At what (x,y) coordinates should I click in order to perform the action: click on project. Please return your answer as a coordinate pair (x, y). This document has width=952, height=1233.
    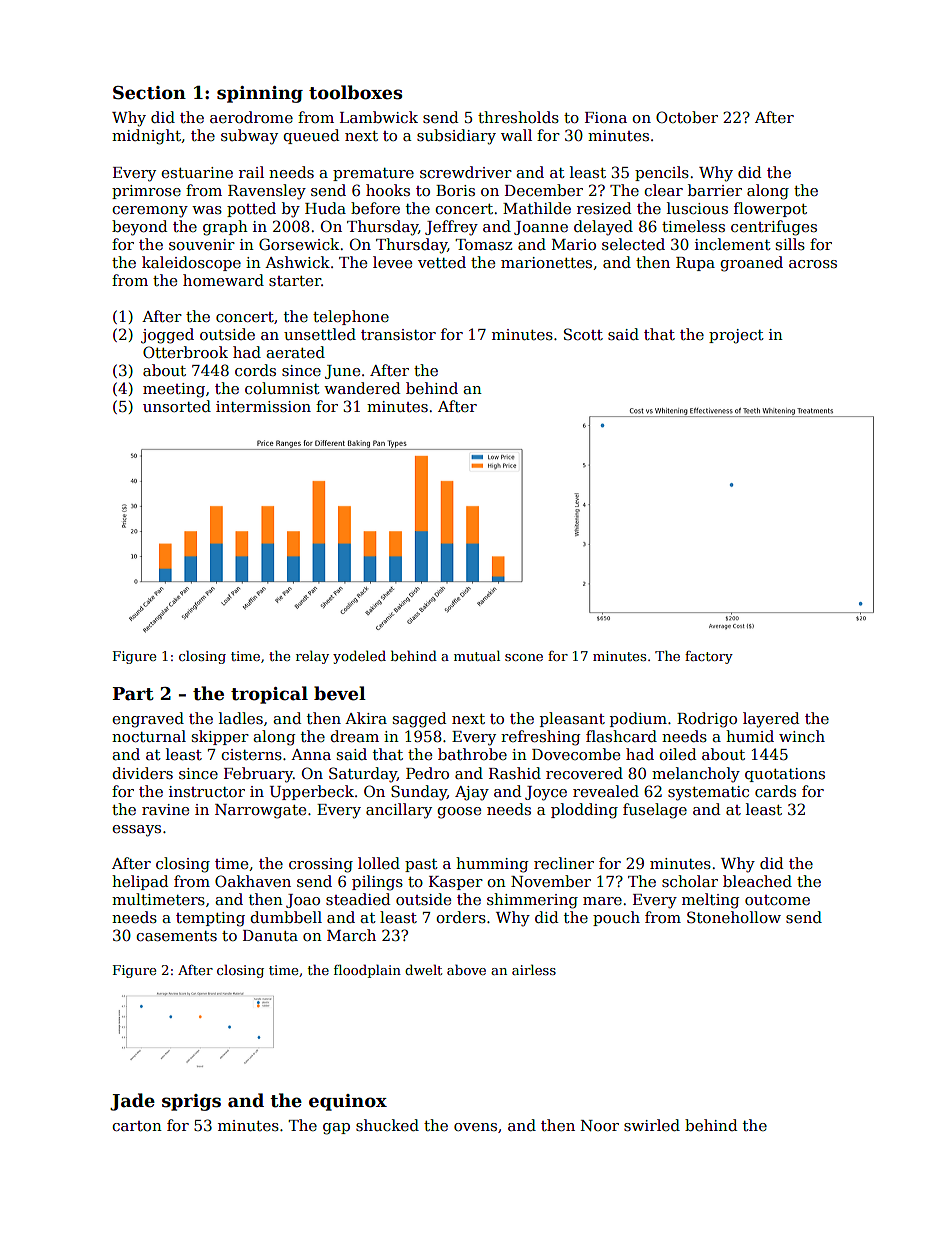
    Looking at the image, I should click on (736, 336).
